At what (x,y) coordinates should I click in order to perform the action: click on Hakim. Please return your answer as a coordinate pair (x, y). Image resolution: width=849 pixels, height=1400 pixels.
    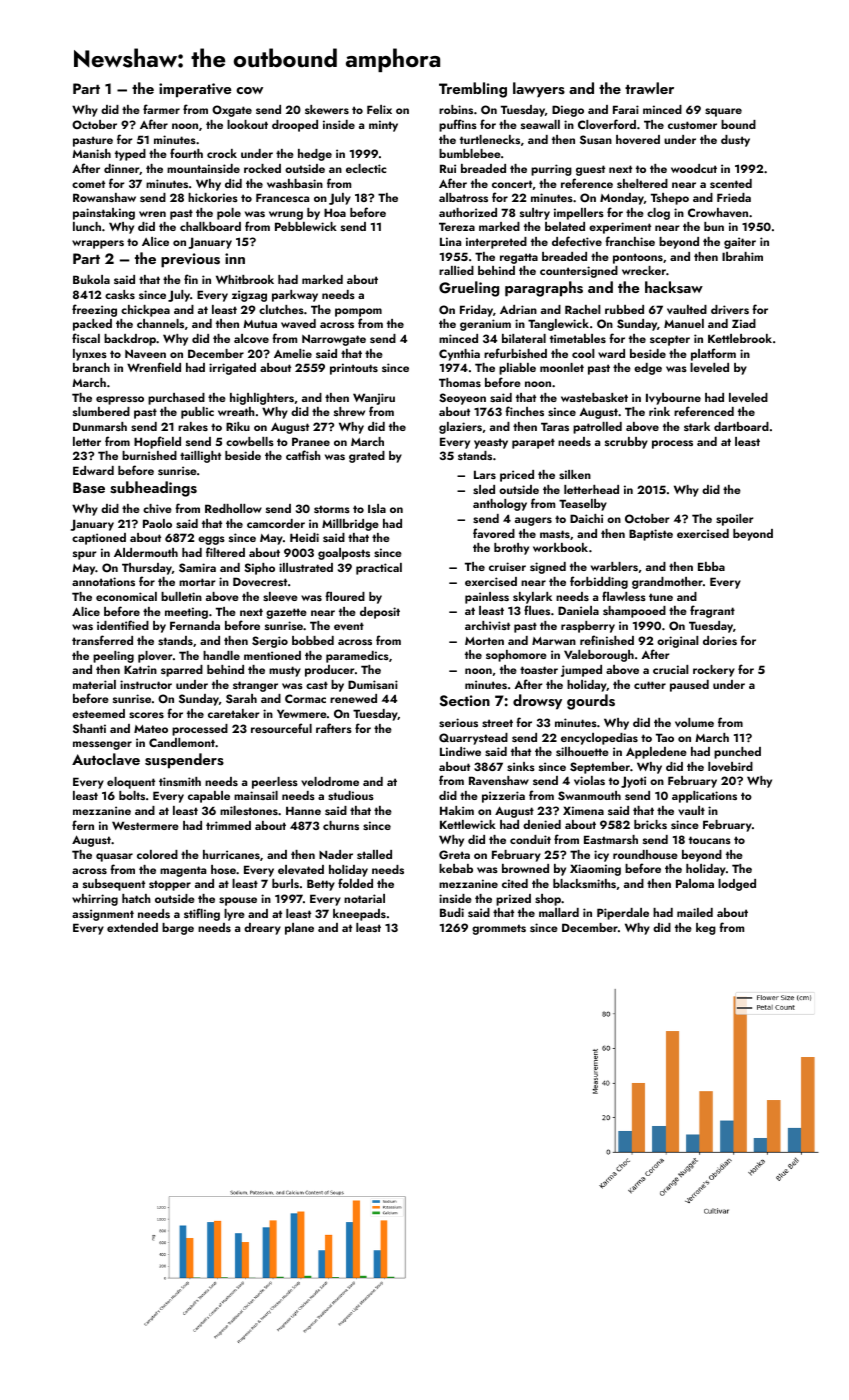
    Looking at the image, I should click on (457, 810).
